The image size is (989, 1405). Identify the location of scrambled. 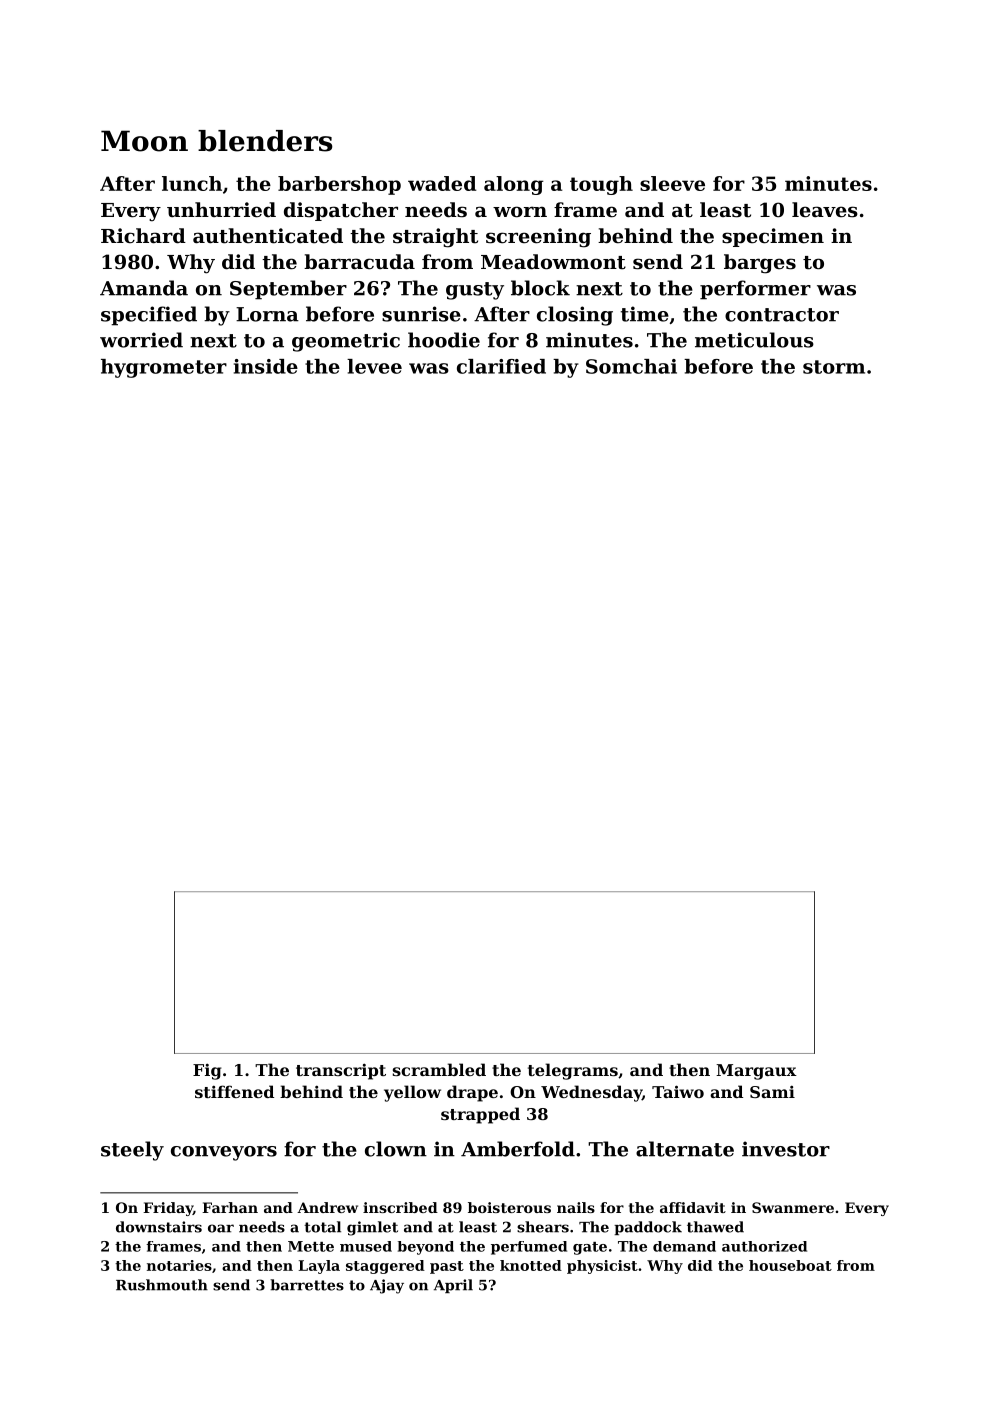
(439, 1069).
